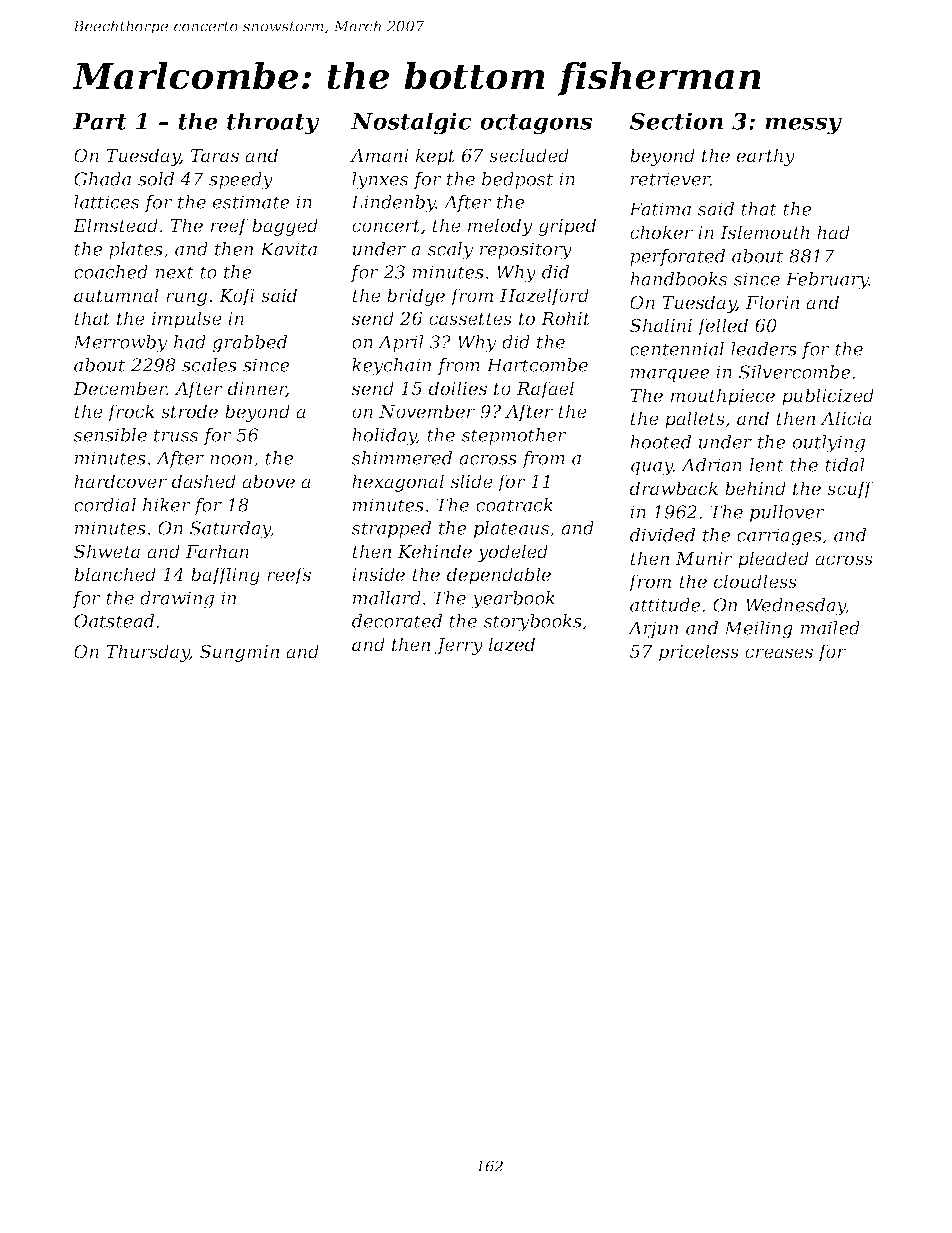 This screenshot has height=1233, width=952. Describe the element at coordinates (251, 202) in the screenshot. I see `estimate` at that location.
